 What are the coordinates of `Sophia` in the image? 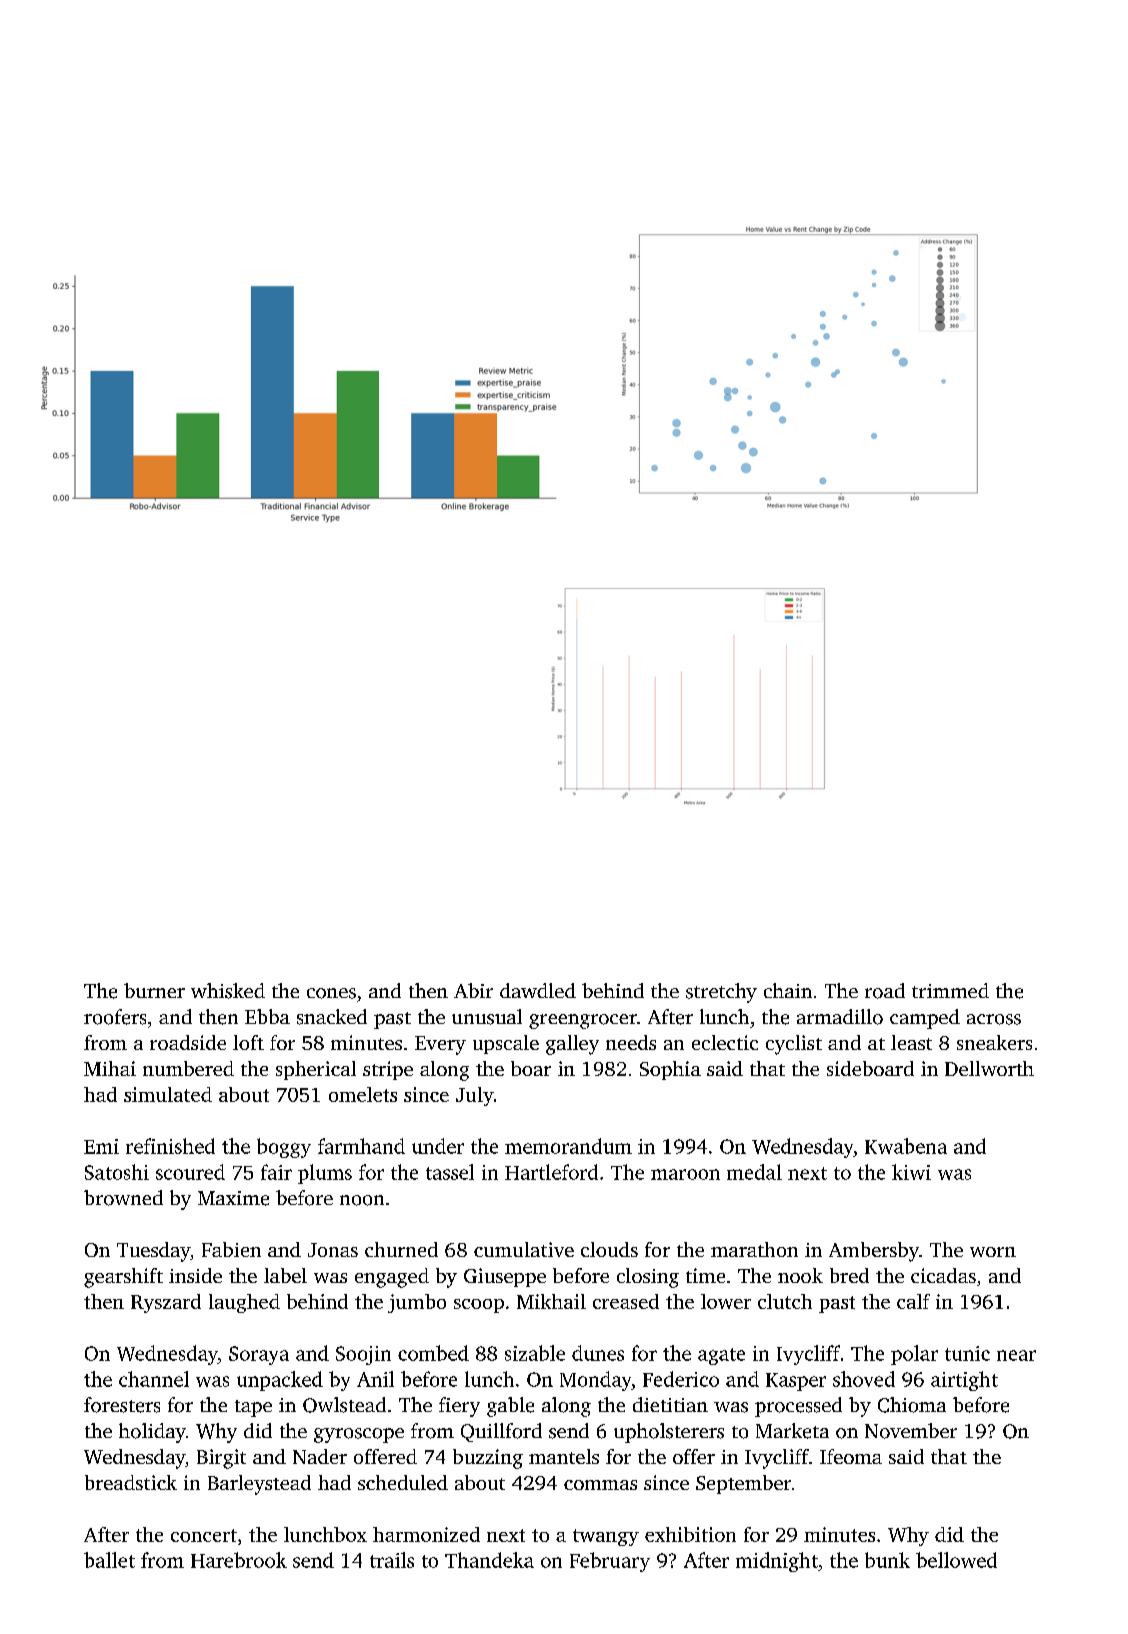 It's located at (670, 1070).
